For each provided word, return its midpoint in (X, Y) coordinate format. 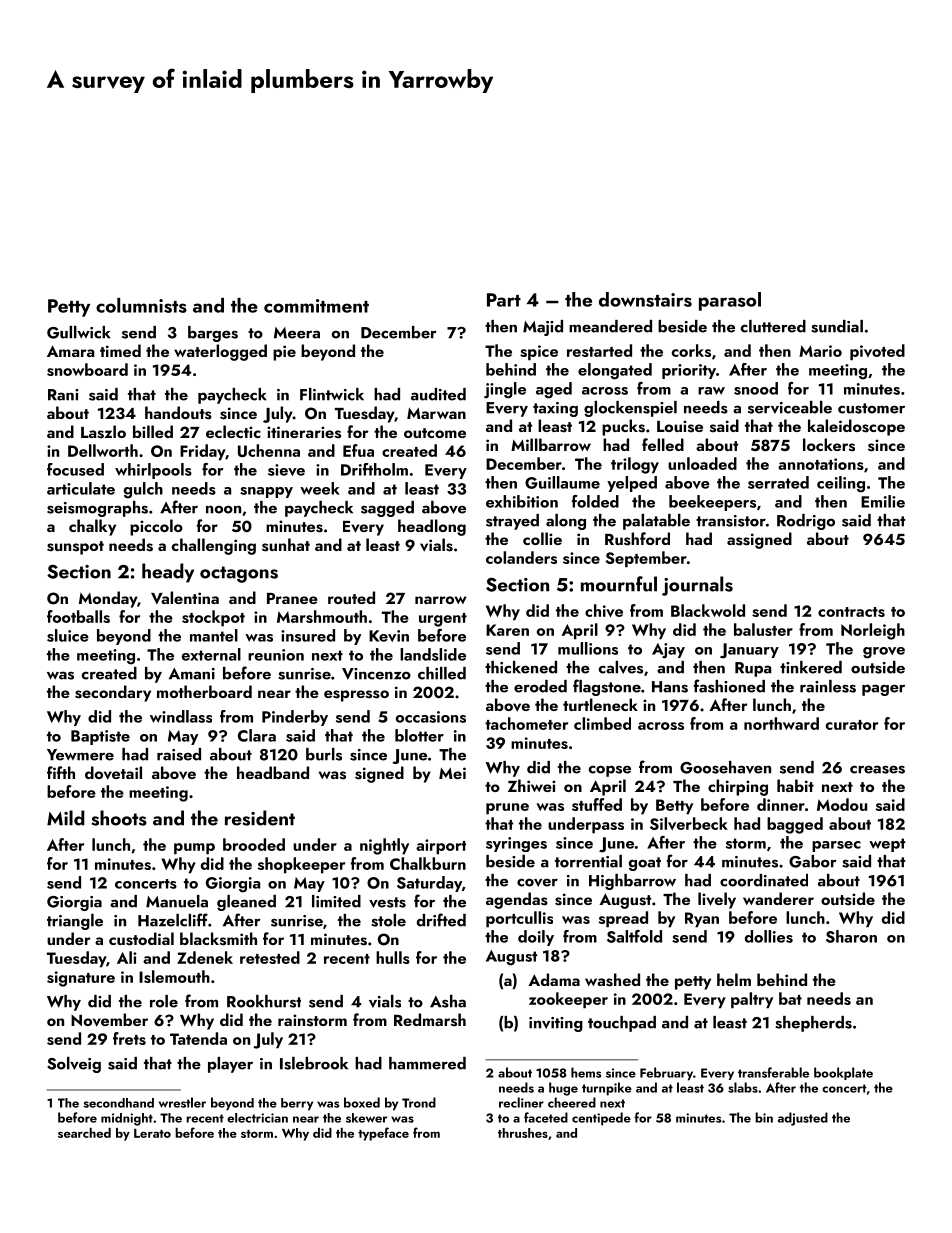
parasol (730, 301)
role (164, 1001)
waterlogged (220, 352)
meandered (610, 326)
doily (536, 938)
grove (884, 653)
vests (387, 902)
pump (194, 849)
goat (645, 864)
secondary (113, 693)
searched (84, 1133)
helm (734, 979)
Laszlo (103, 432)
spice (539, 353)
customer (871, 408)
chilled (442, 673)
